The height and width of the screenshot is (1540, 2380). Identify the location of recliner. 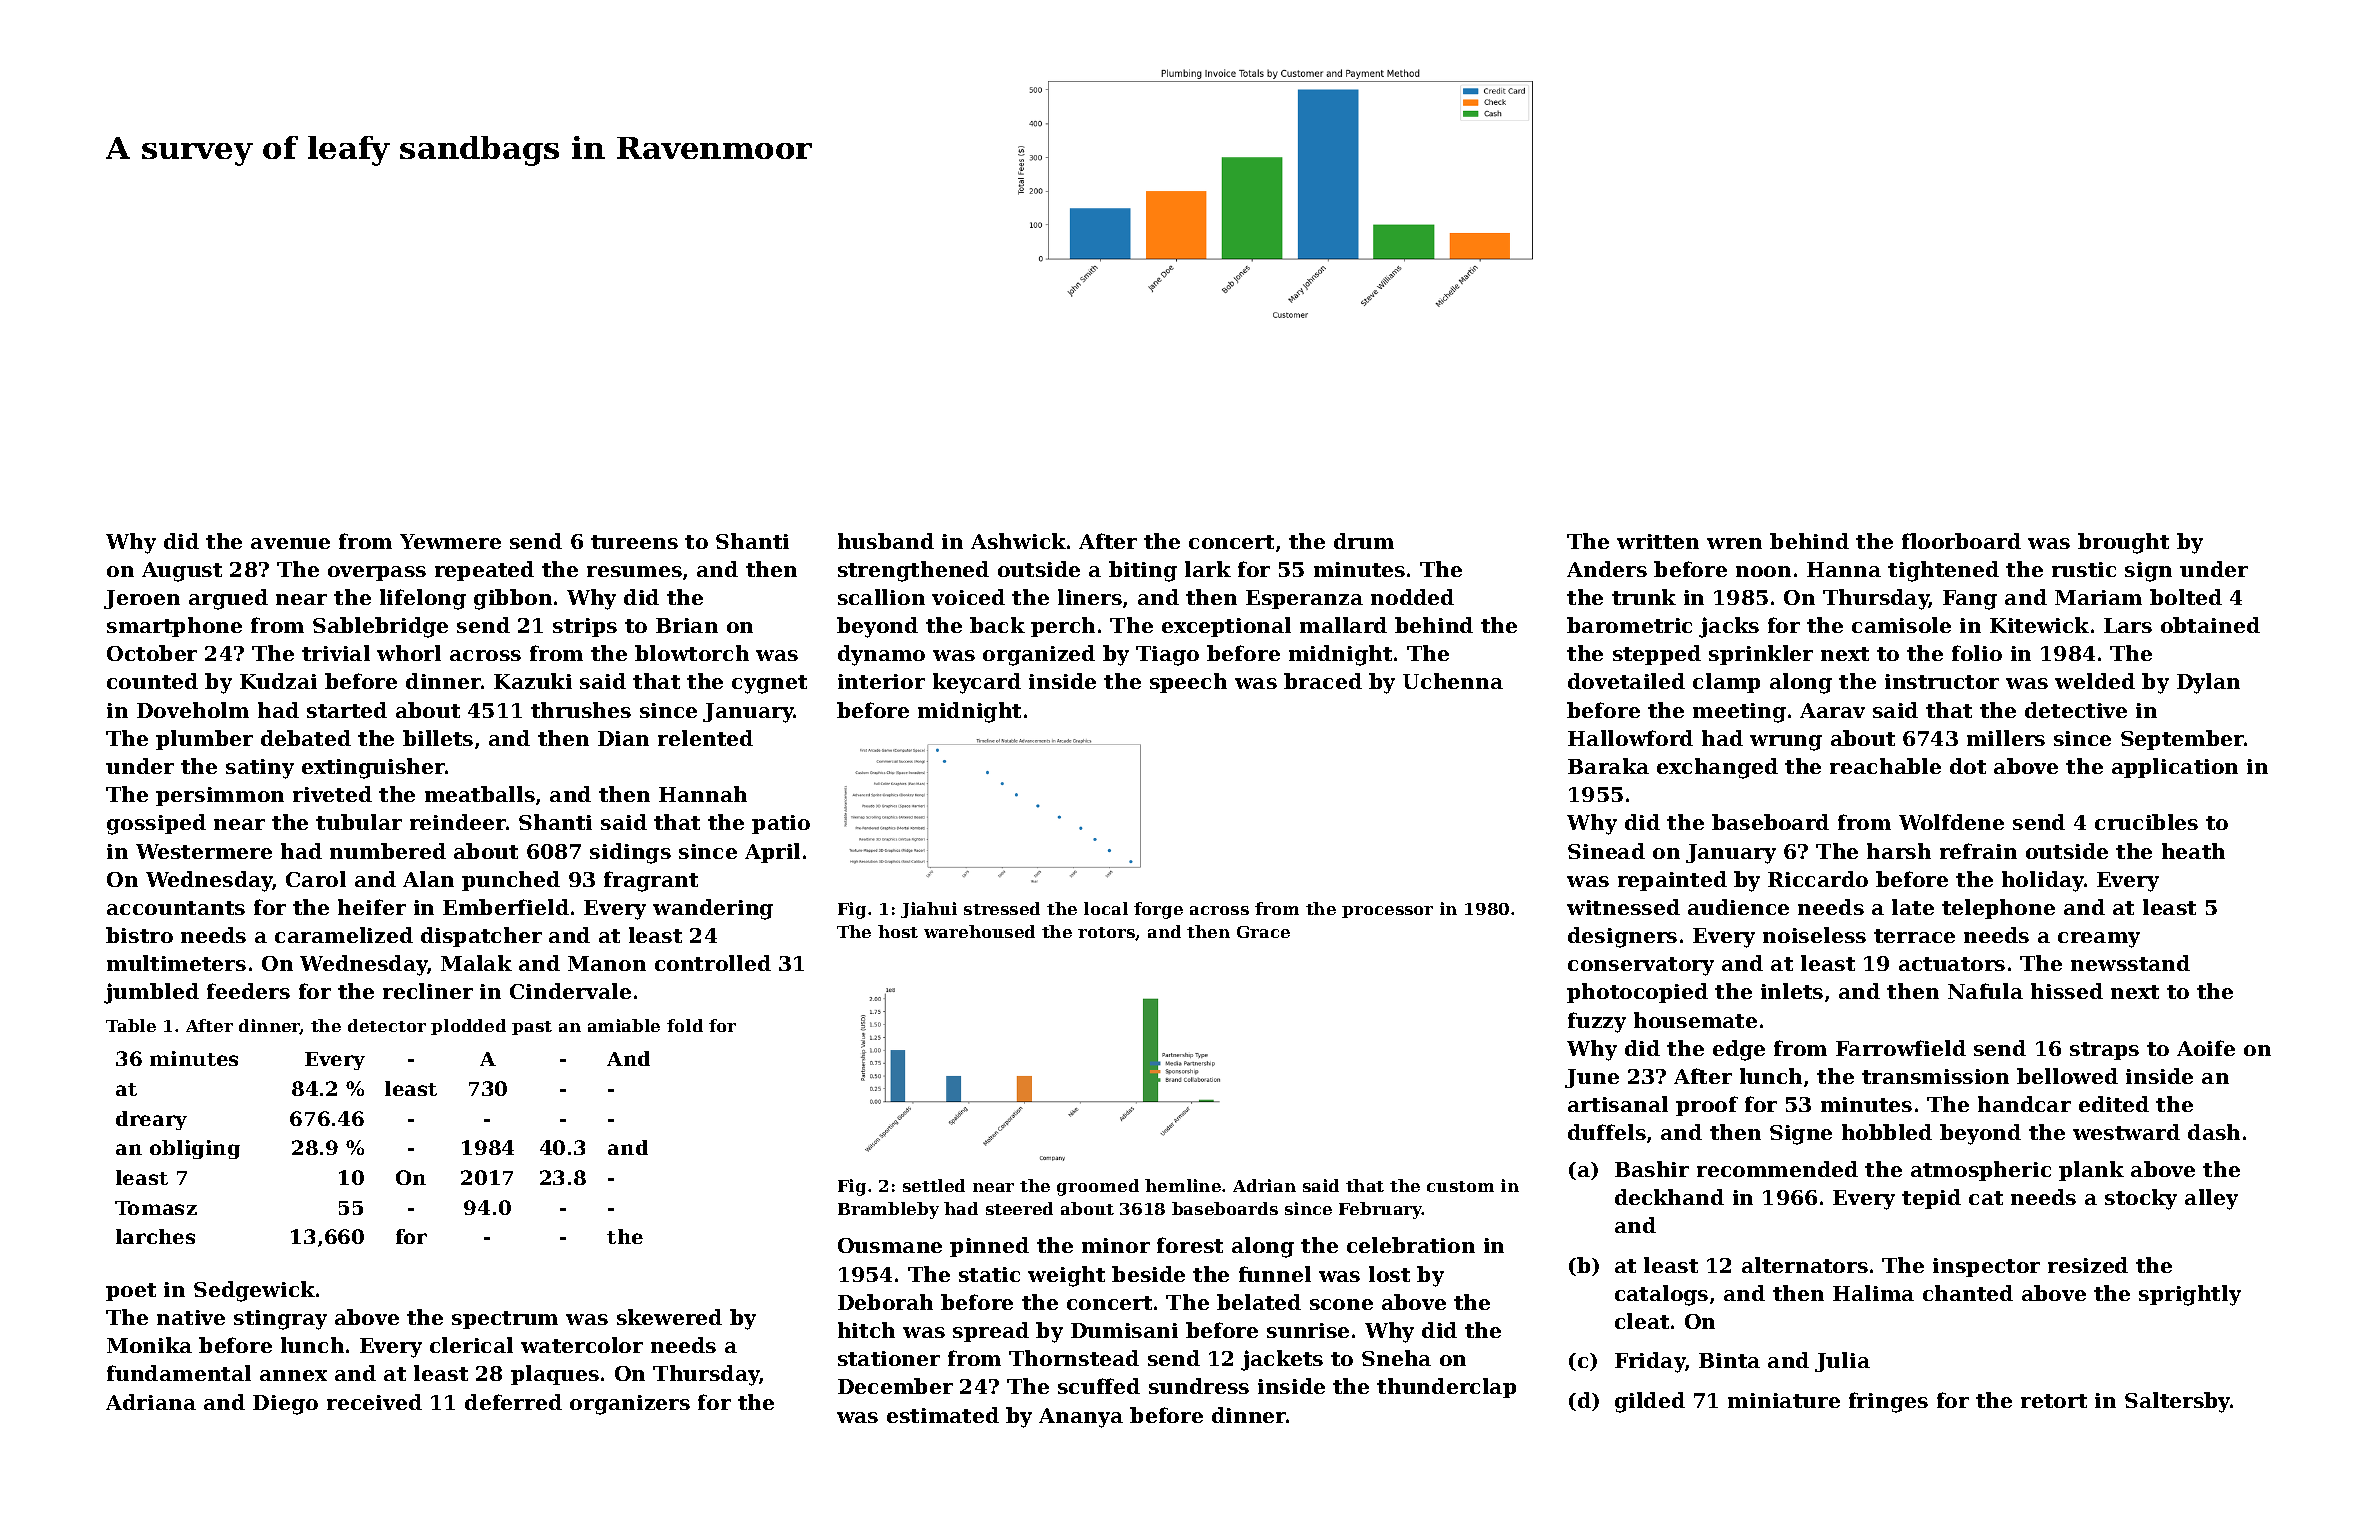
(428, 991).
